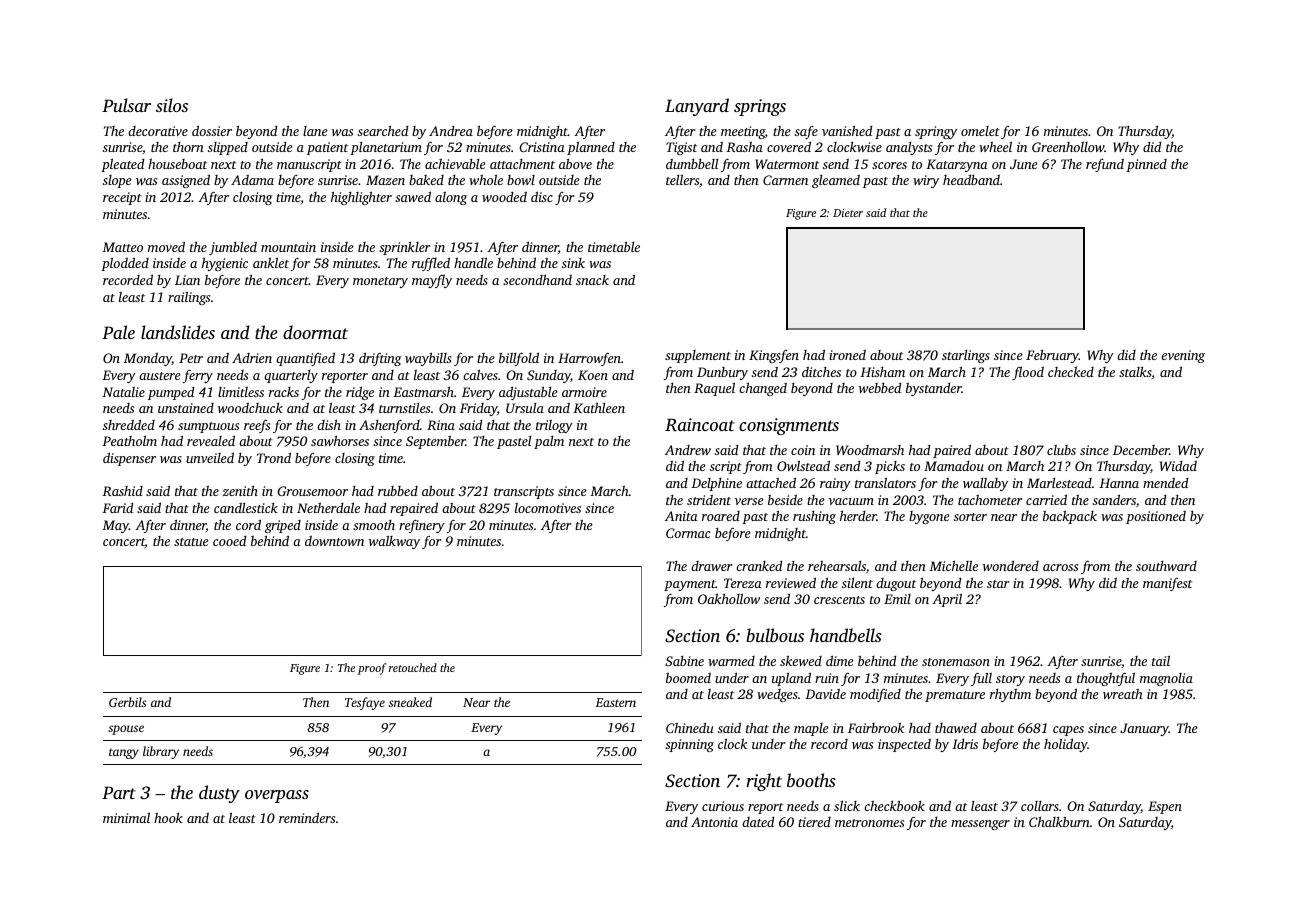 The height and width of the page is (924, 1308). I want to click on tiered, so click(814, 822).
